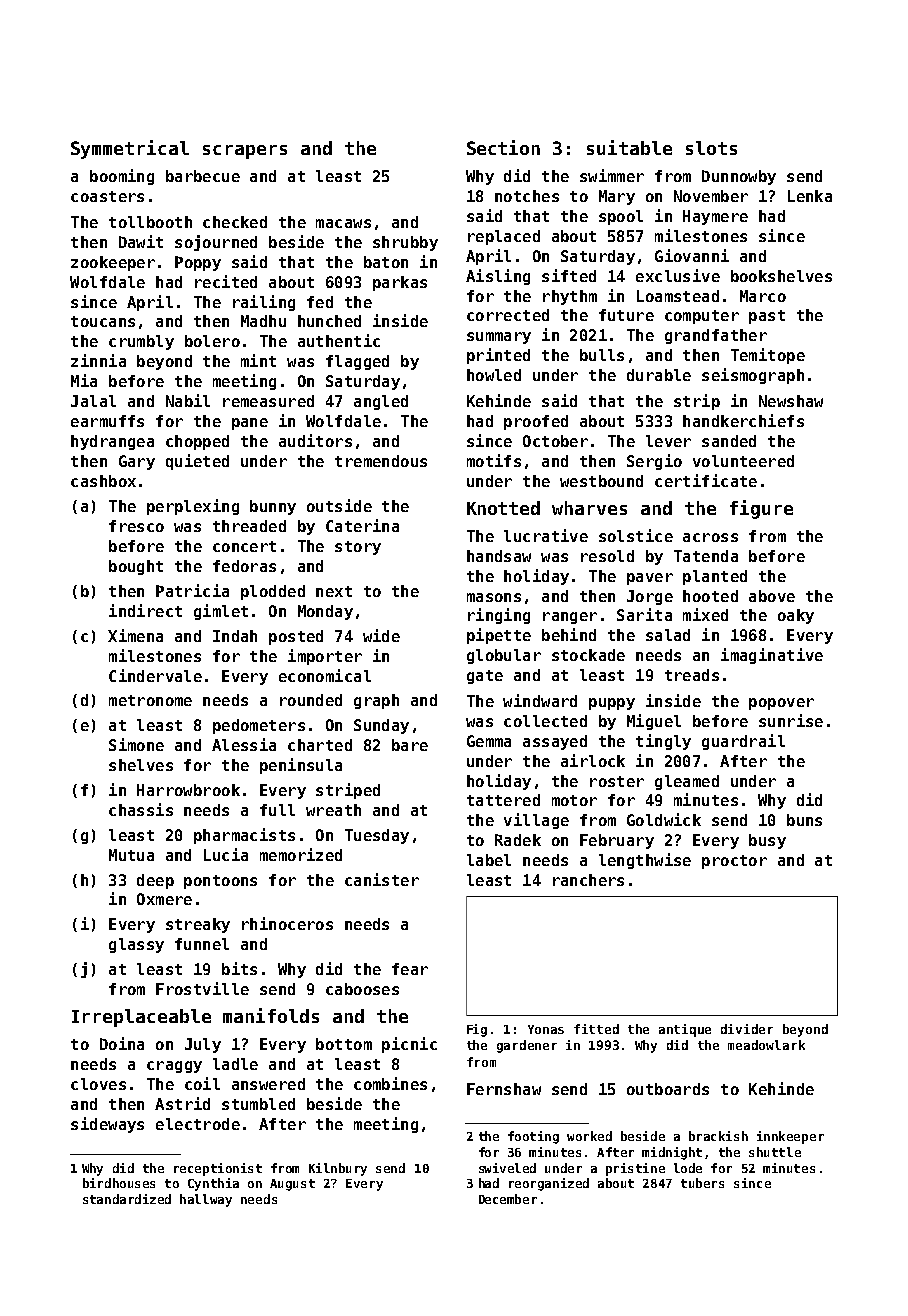  I want to click on tingly, so click(663, 742).
